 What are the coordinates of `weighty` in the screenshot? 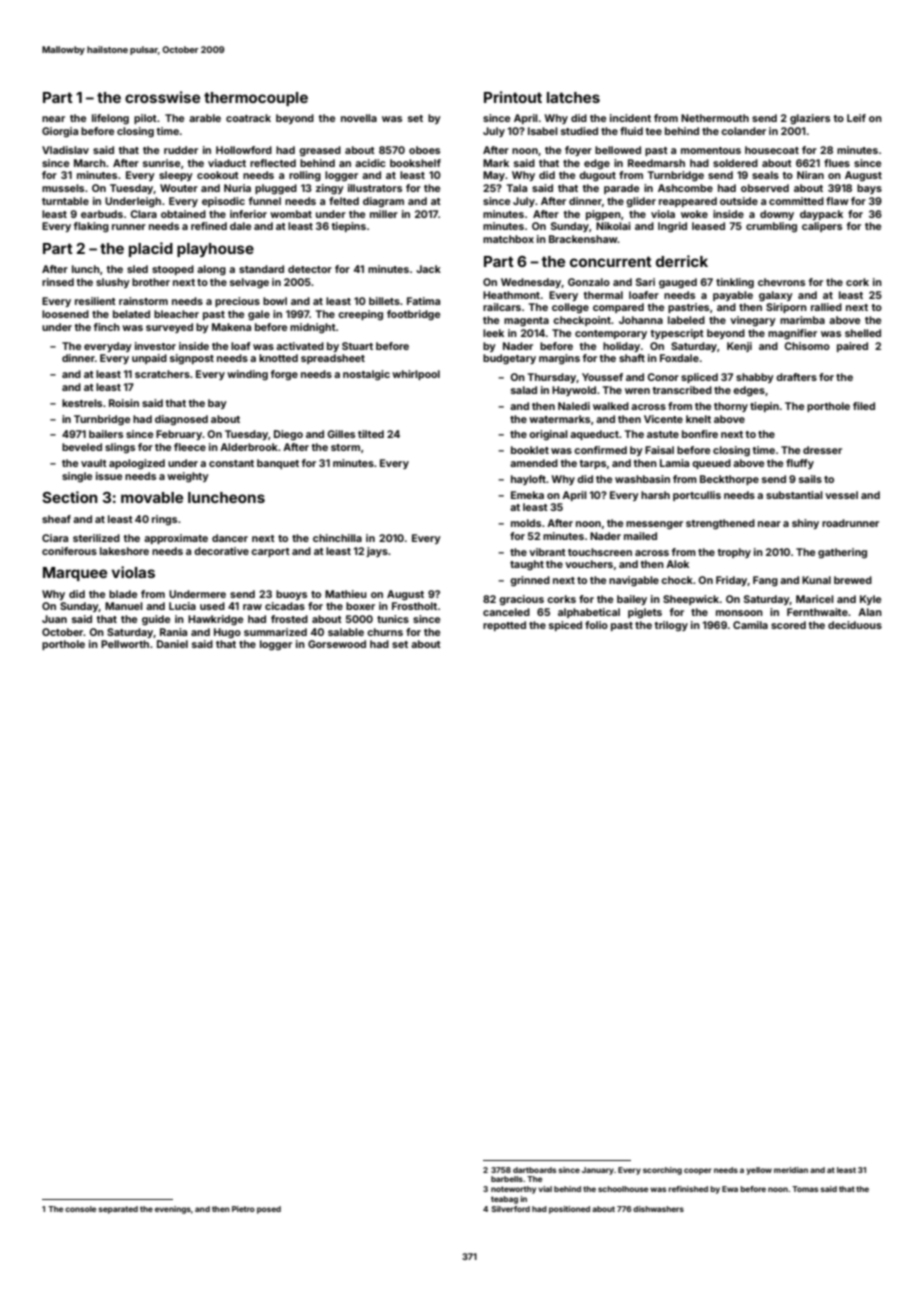 It's located at (188, 477).
